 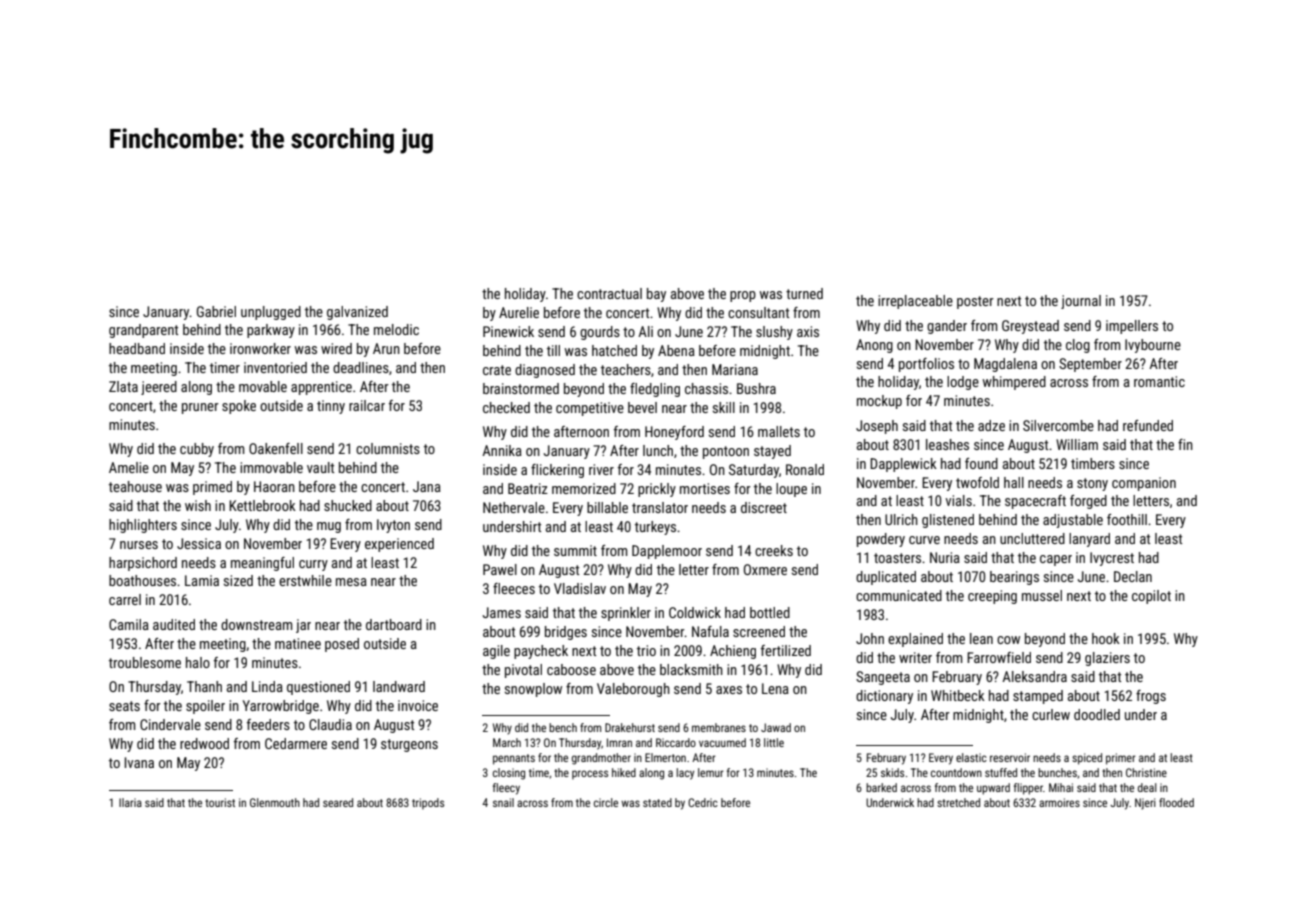 What do you see at coordinates (606, 802) in the screenshot?
I see `circle` at bounding box center [606, 802].
